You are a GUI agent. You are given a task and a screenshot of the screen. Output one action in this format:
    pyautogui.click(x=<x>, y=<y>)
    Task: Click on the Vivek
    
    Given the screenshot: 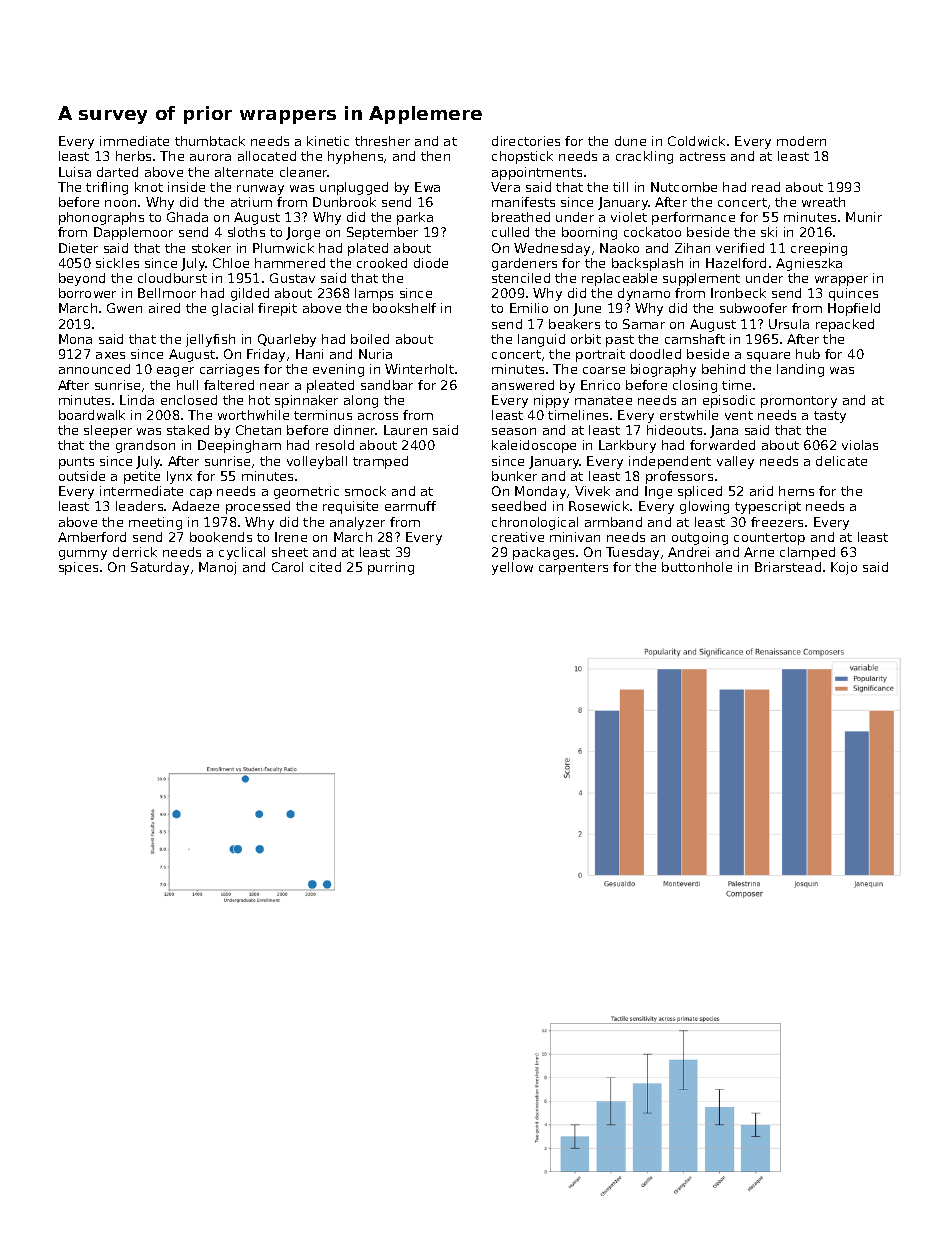 What is the action you would take?
    pyautogui.click(x=592, y=491)
